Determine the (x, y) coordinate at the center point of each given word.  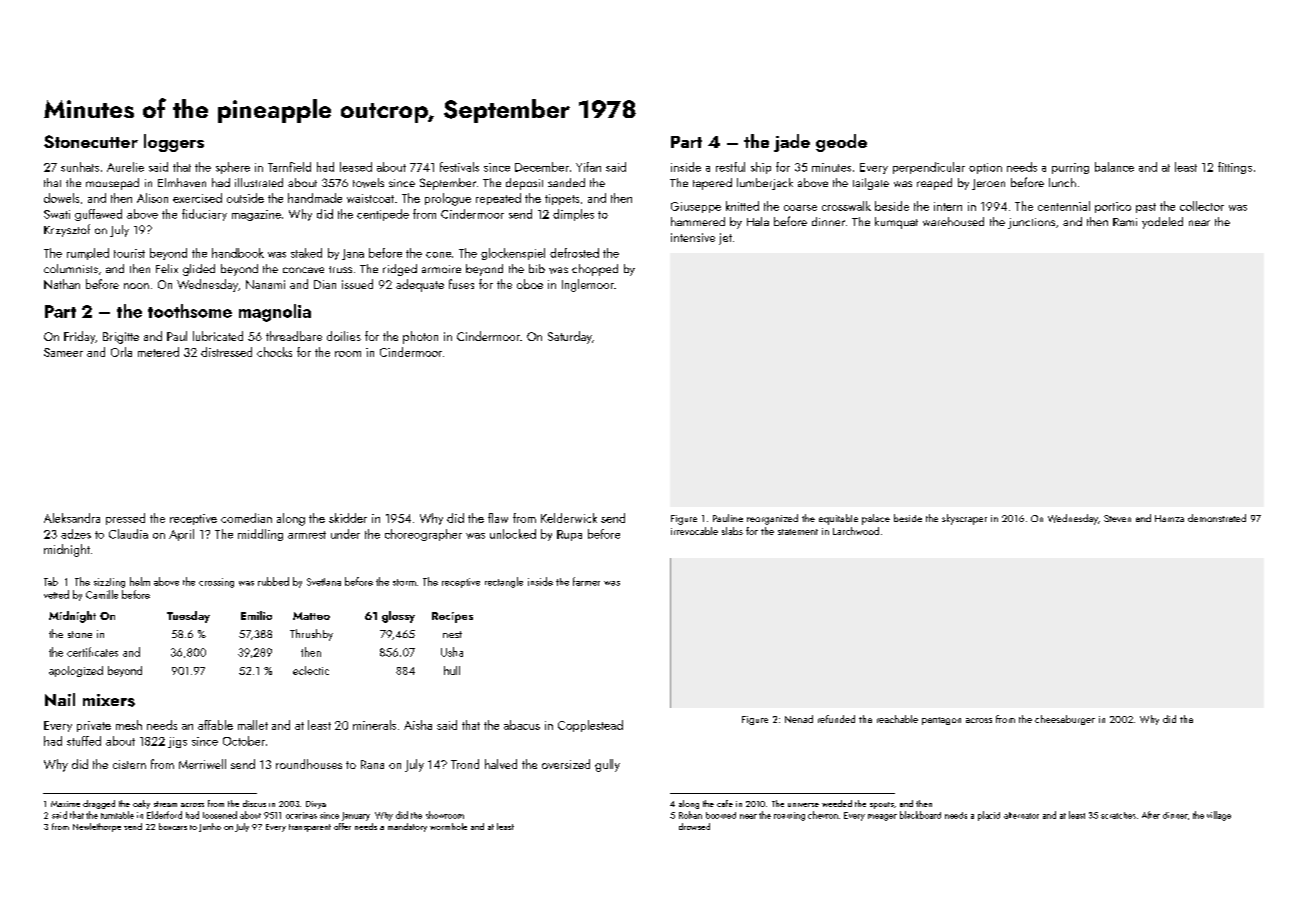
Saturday (570, 337)
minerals (374, 725)
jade (792, 143)
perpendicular (929, 168)
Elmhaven (182, 182)
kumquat (896, 223)
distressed (226, 352)
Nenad (799, 719)
